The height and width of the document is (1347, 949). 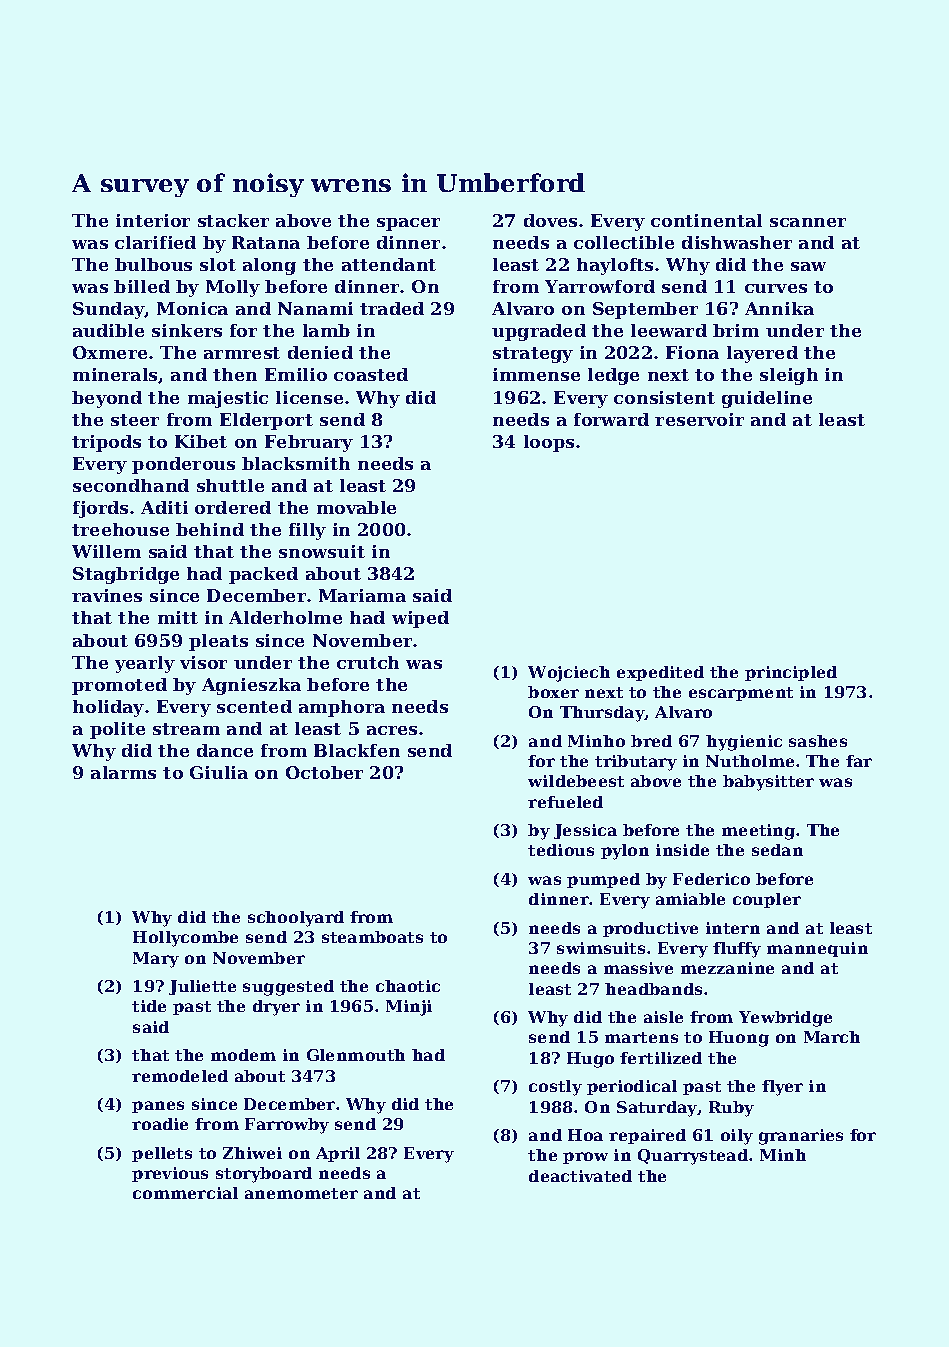 What do you see at coordinates (767, 399) in the document?
I see `guideline` at bounding box center [767, 399].
